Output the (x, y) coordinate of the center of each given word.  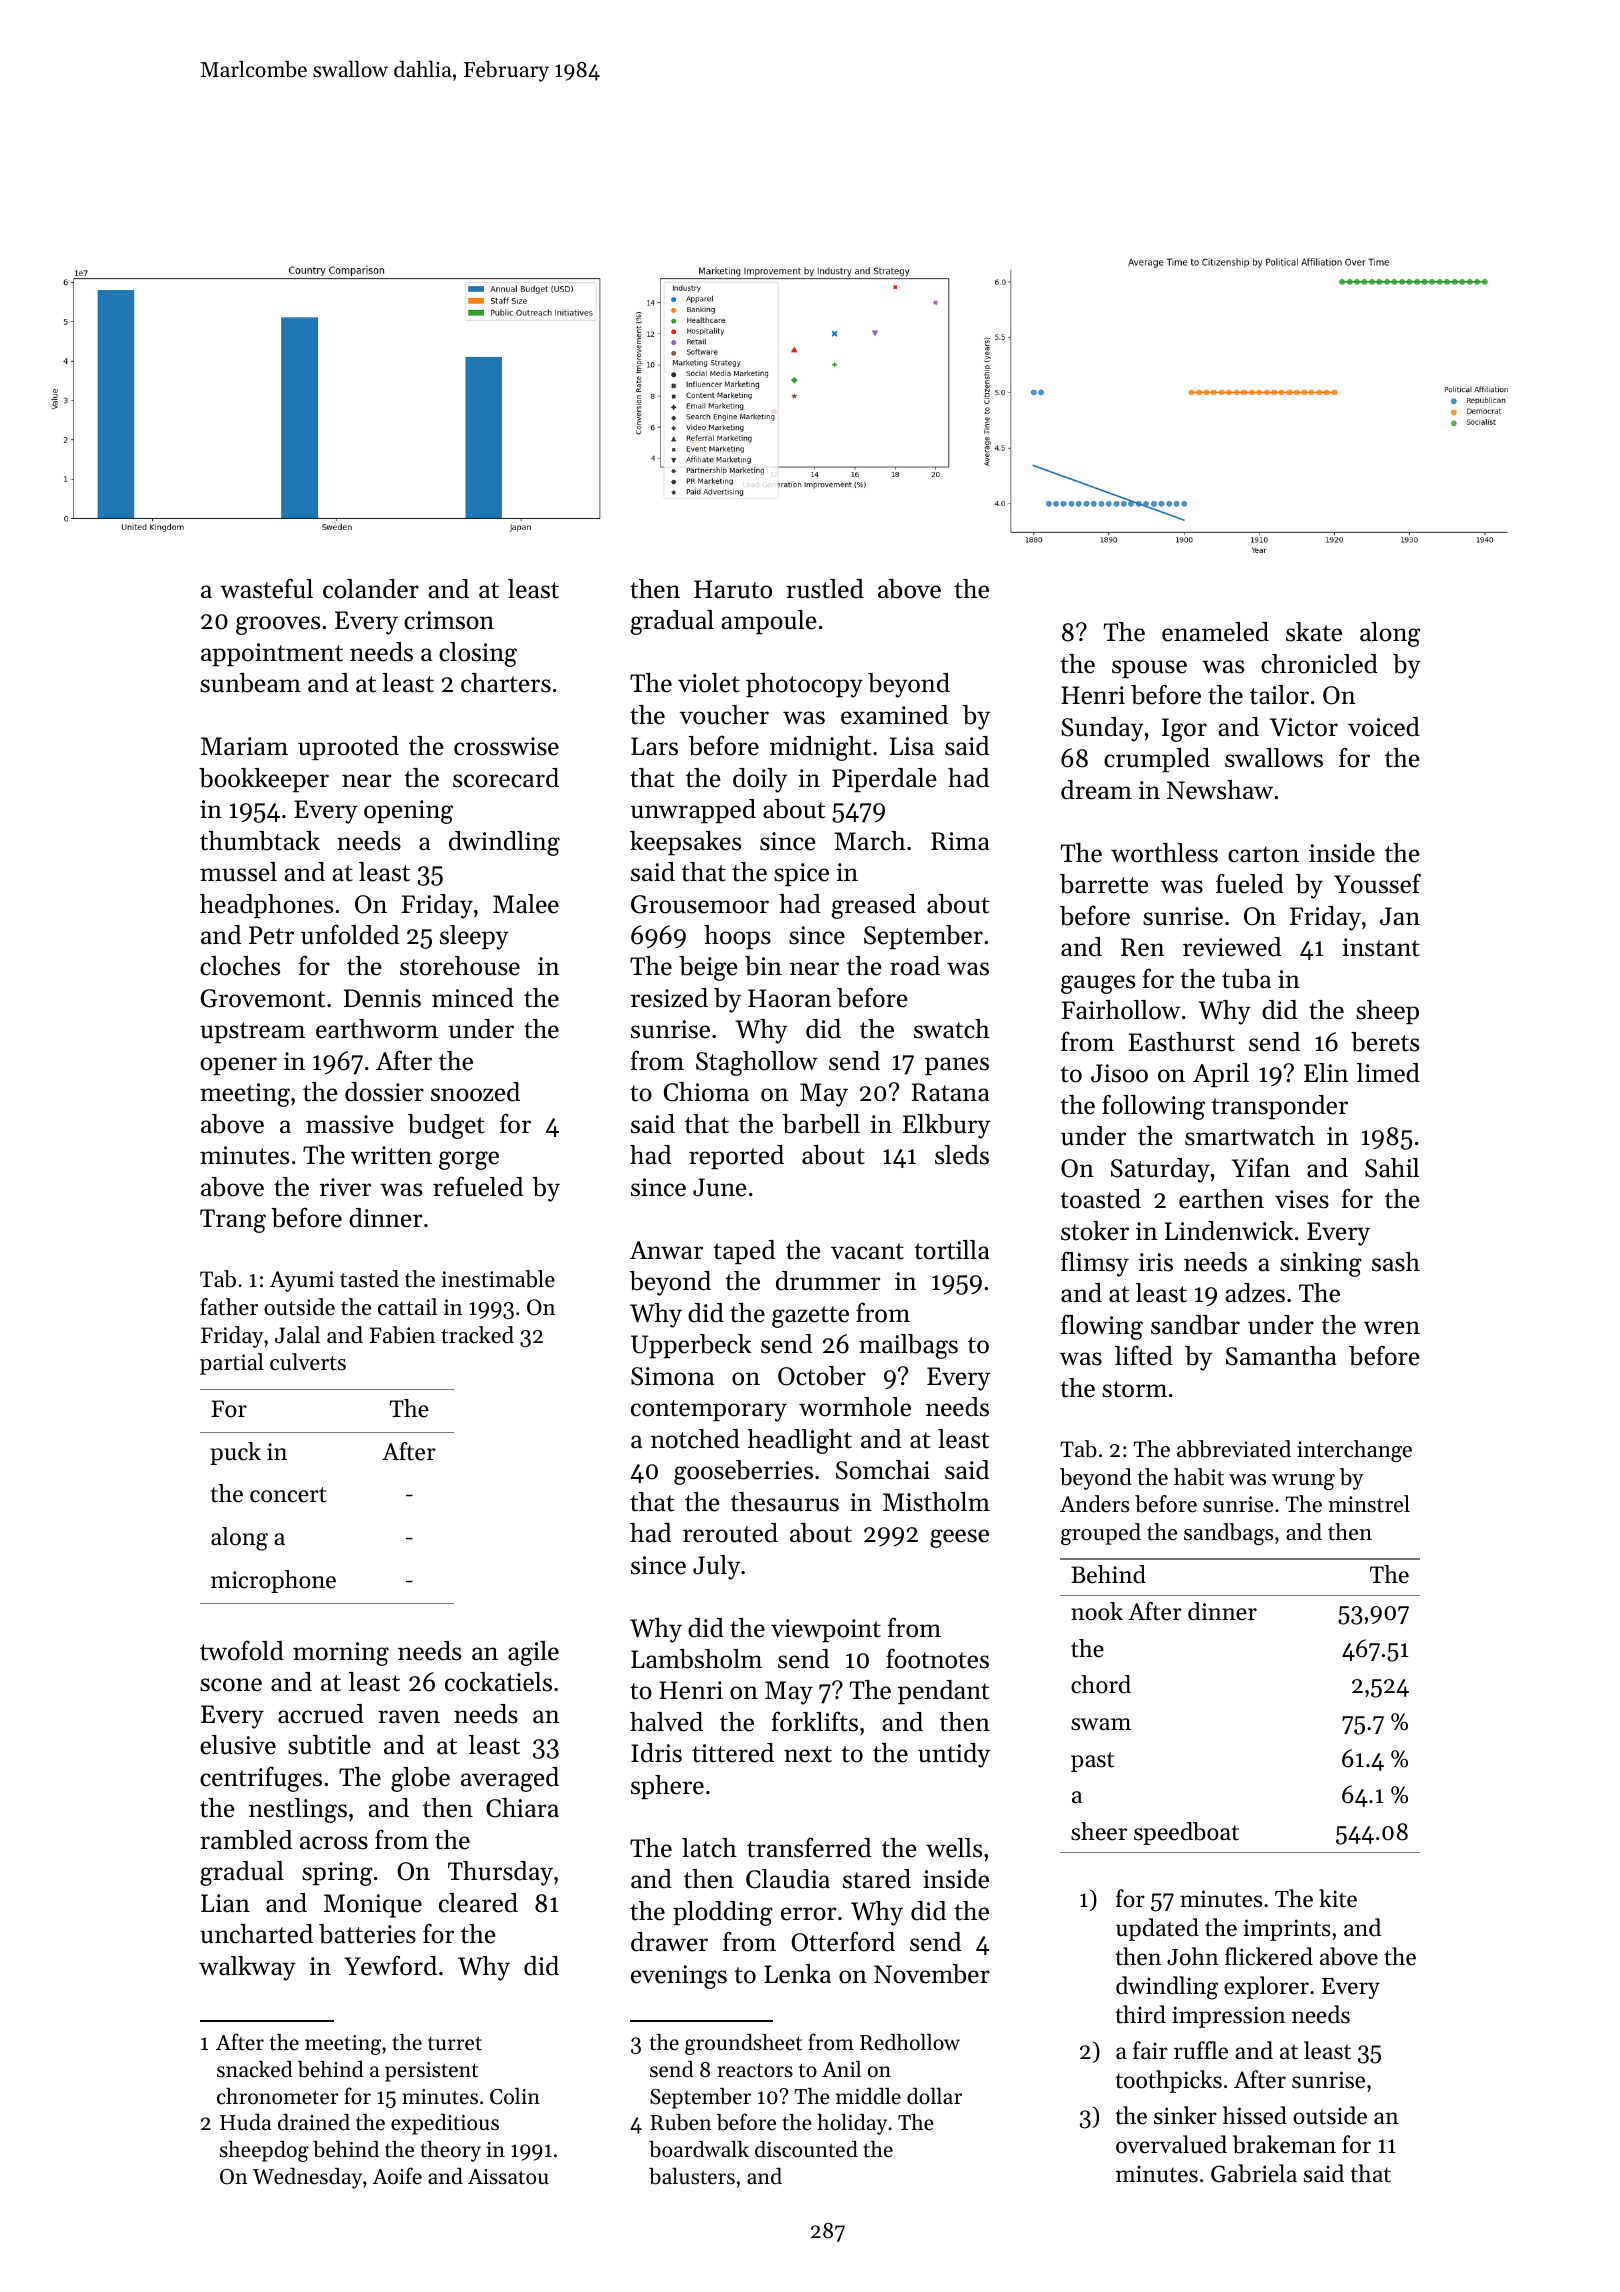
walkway (247, 1968)
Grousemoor (700, 904)
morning (341, 1654)
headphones (266, 906)
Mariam (244, 746)
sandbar (1195, 1325)
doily (760, 780)
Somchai (883, 1470)
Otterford (843, 1941)
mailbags (908, 1346)
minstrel (1369, 1504)
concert (288, 1495)
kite (1338, 1898)
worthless (1164, 853)
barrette (1104, 884)
